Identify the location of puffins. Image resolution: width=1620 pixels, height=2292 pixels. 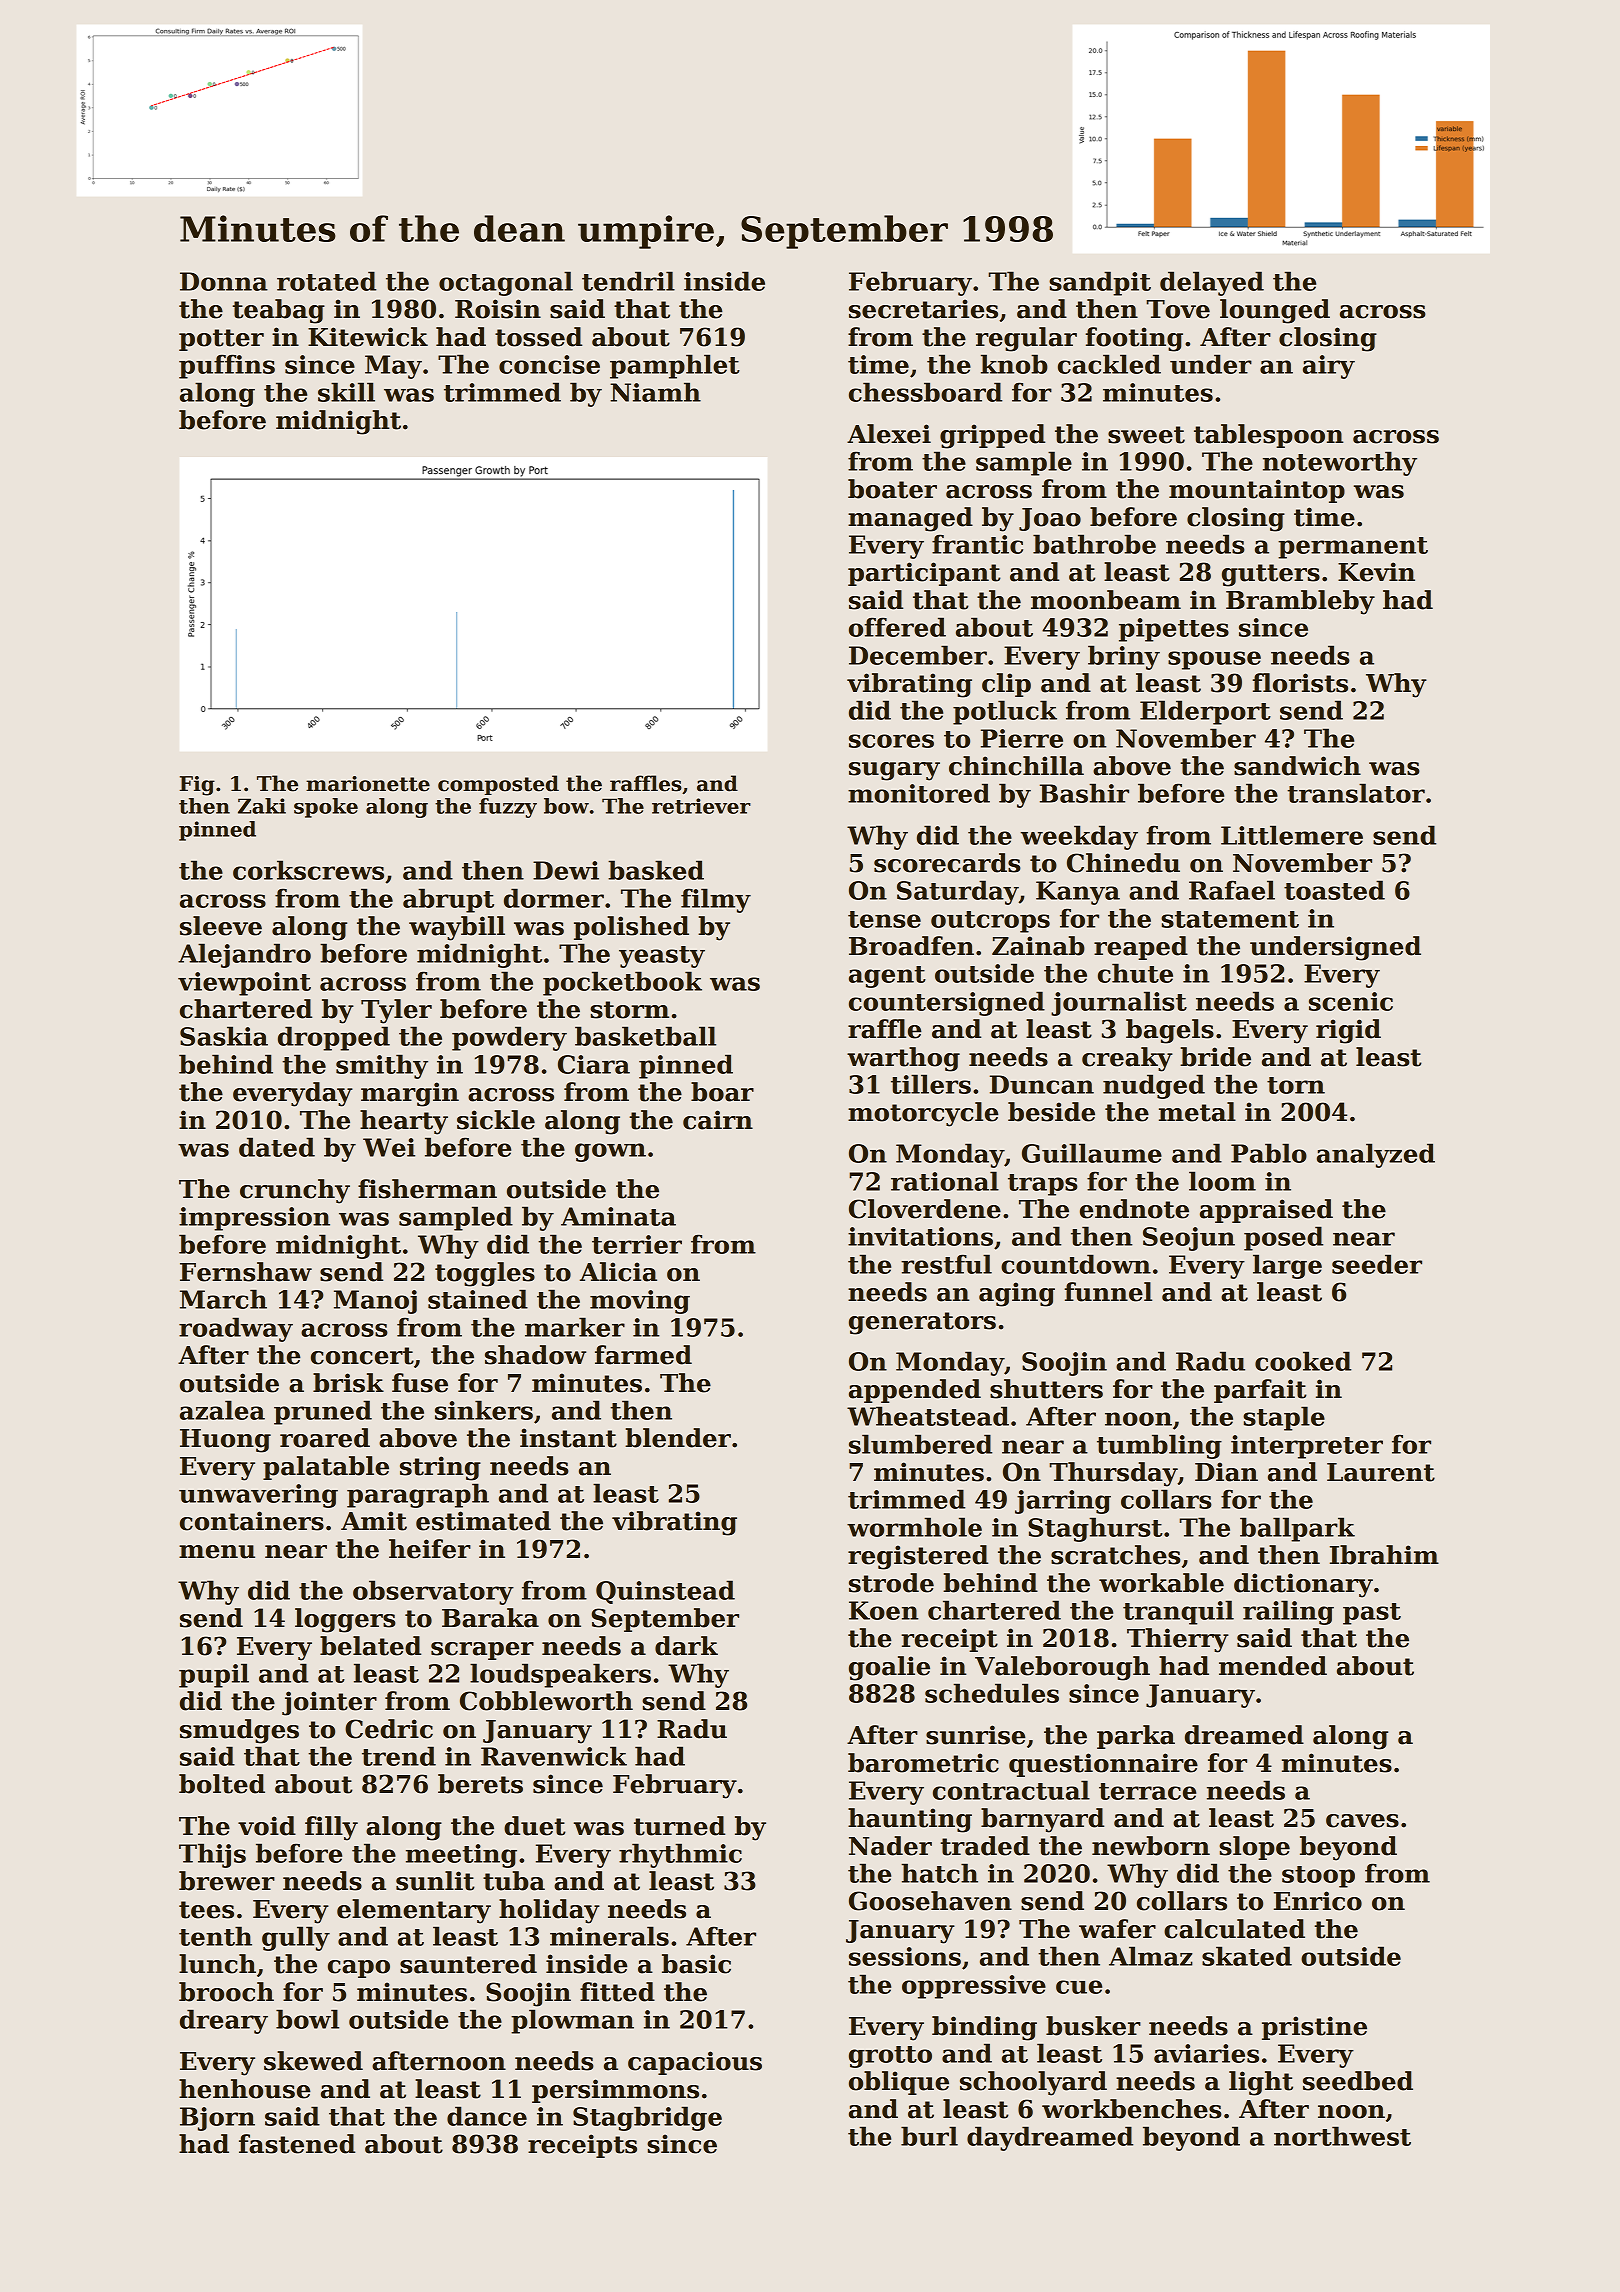
(227, 366).
